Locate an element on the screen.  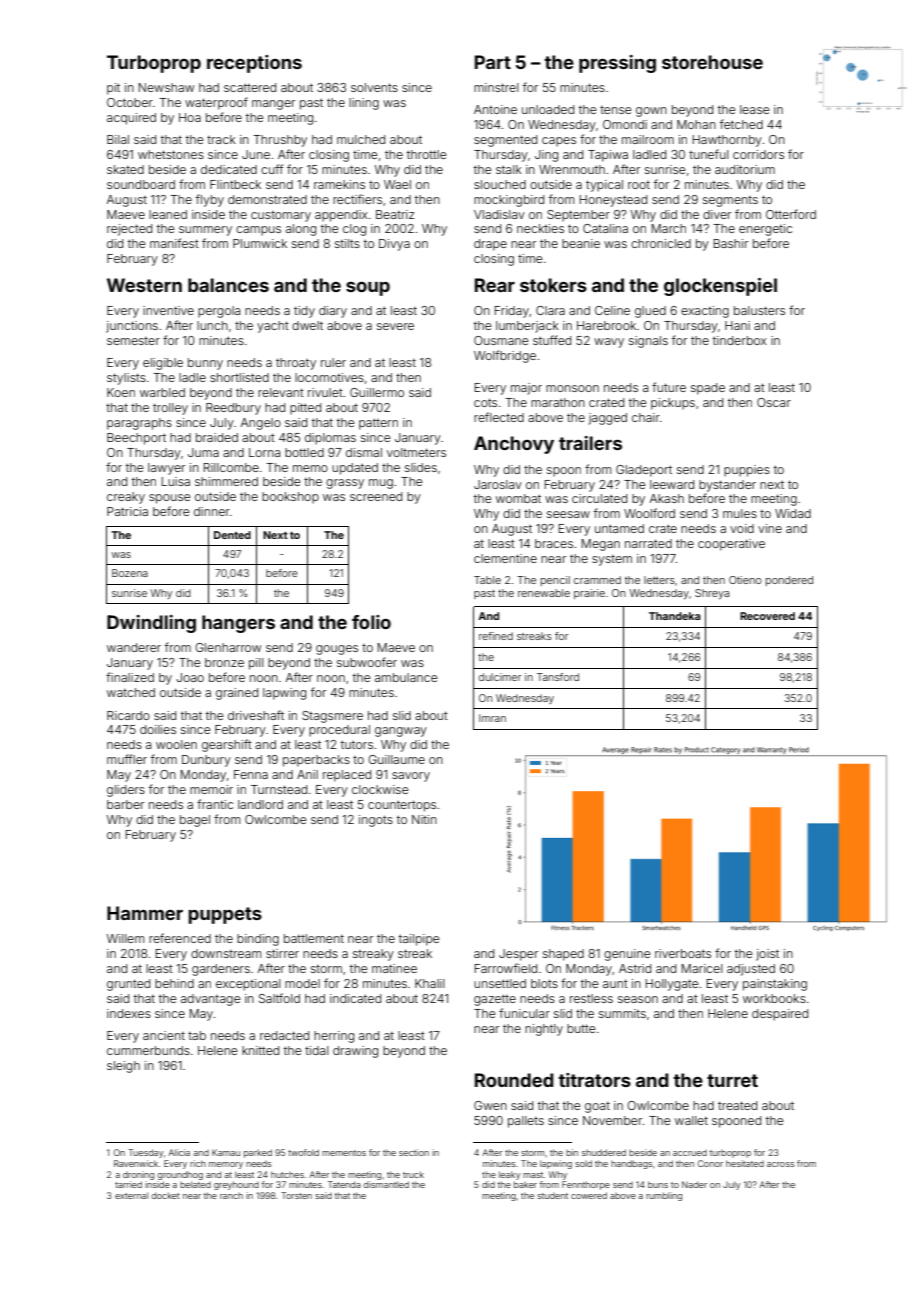
Tansford is located at coordinates (558, 677).
